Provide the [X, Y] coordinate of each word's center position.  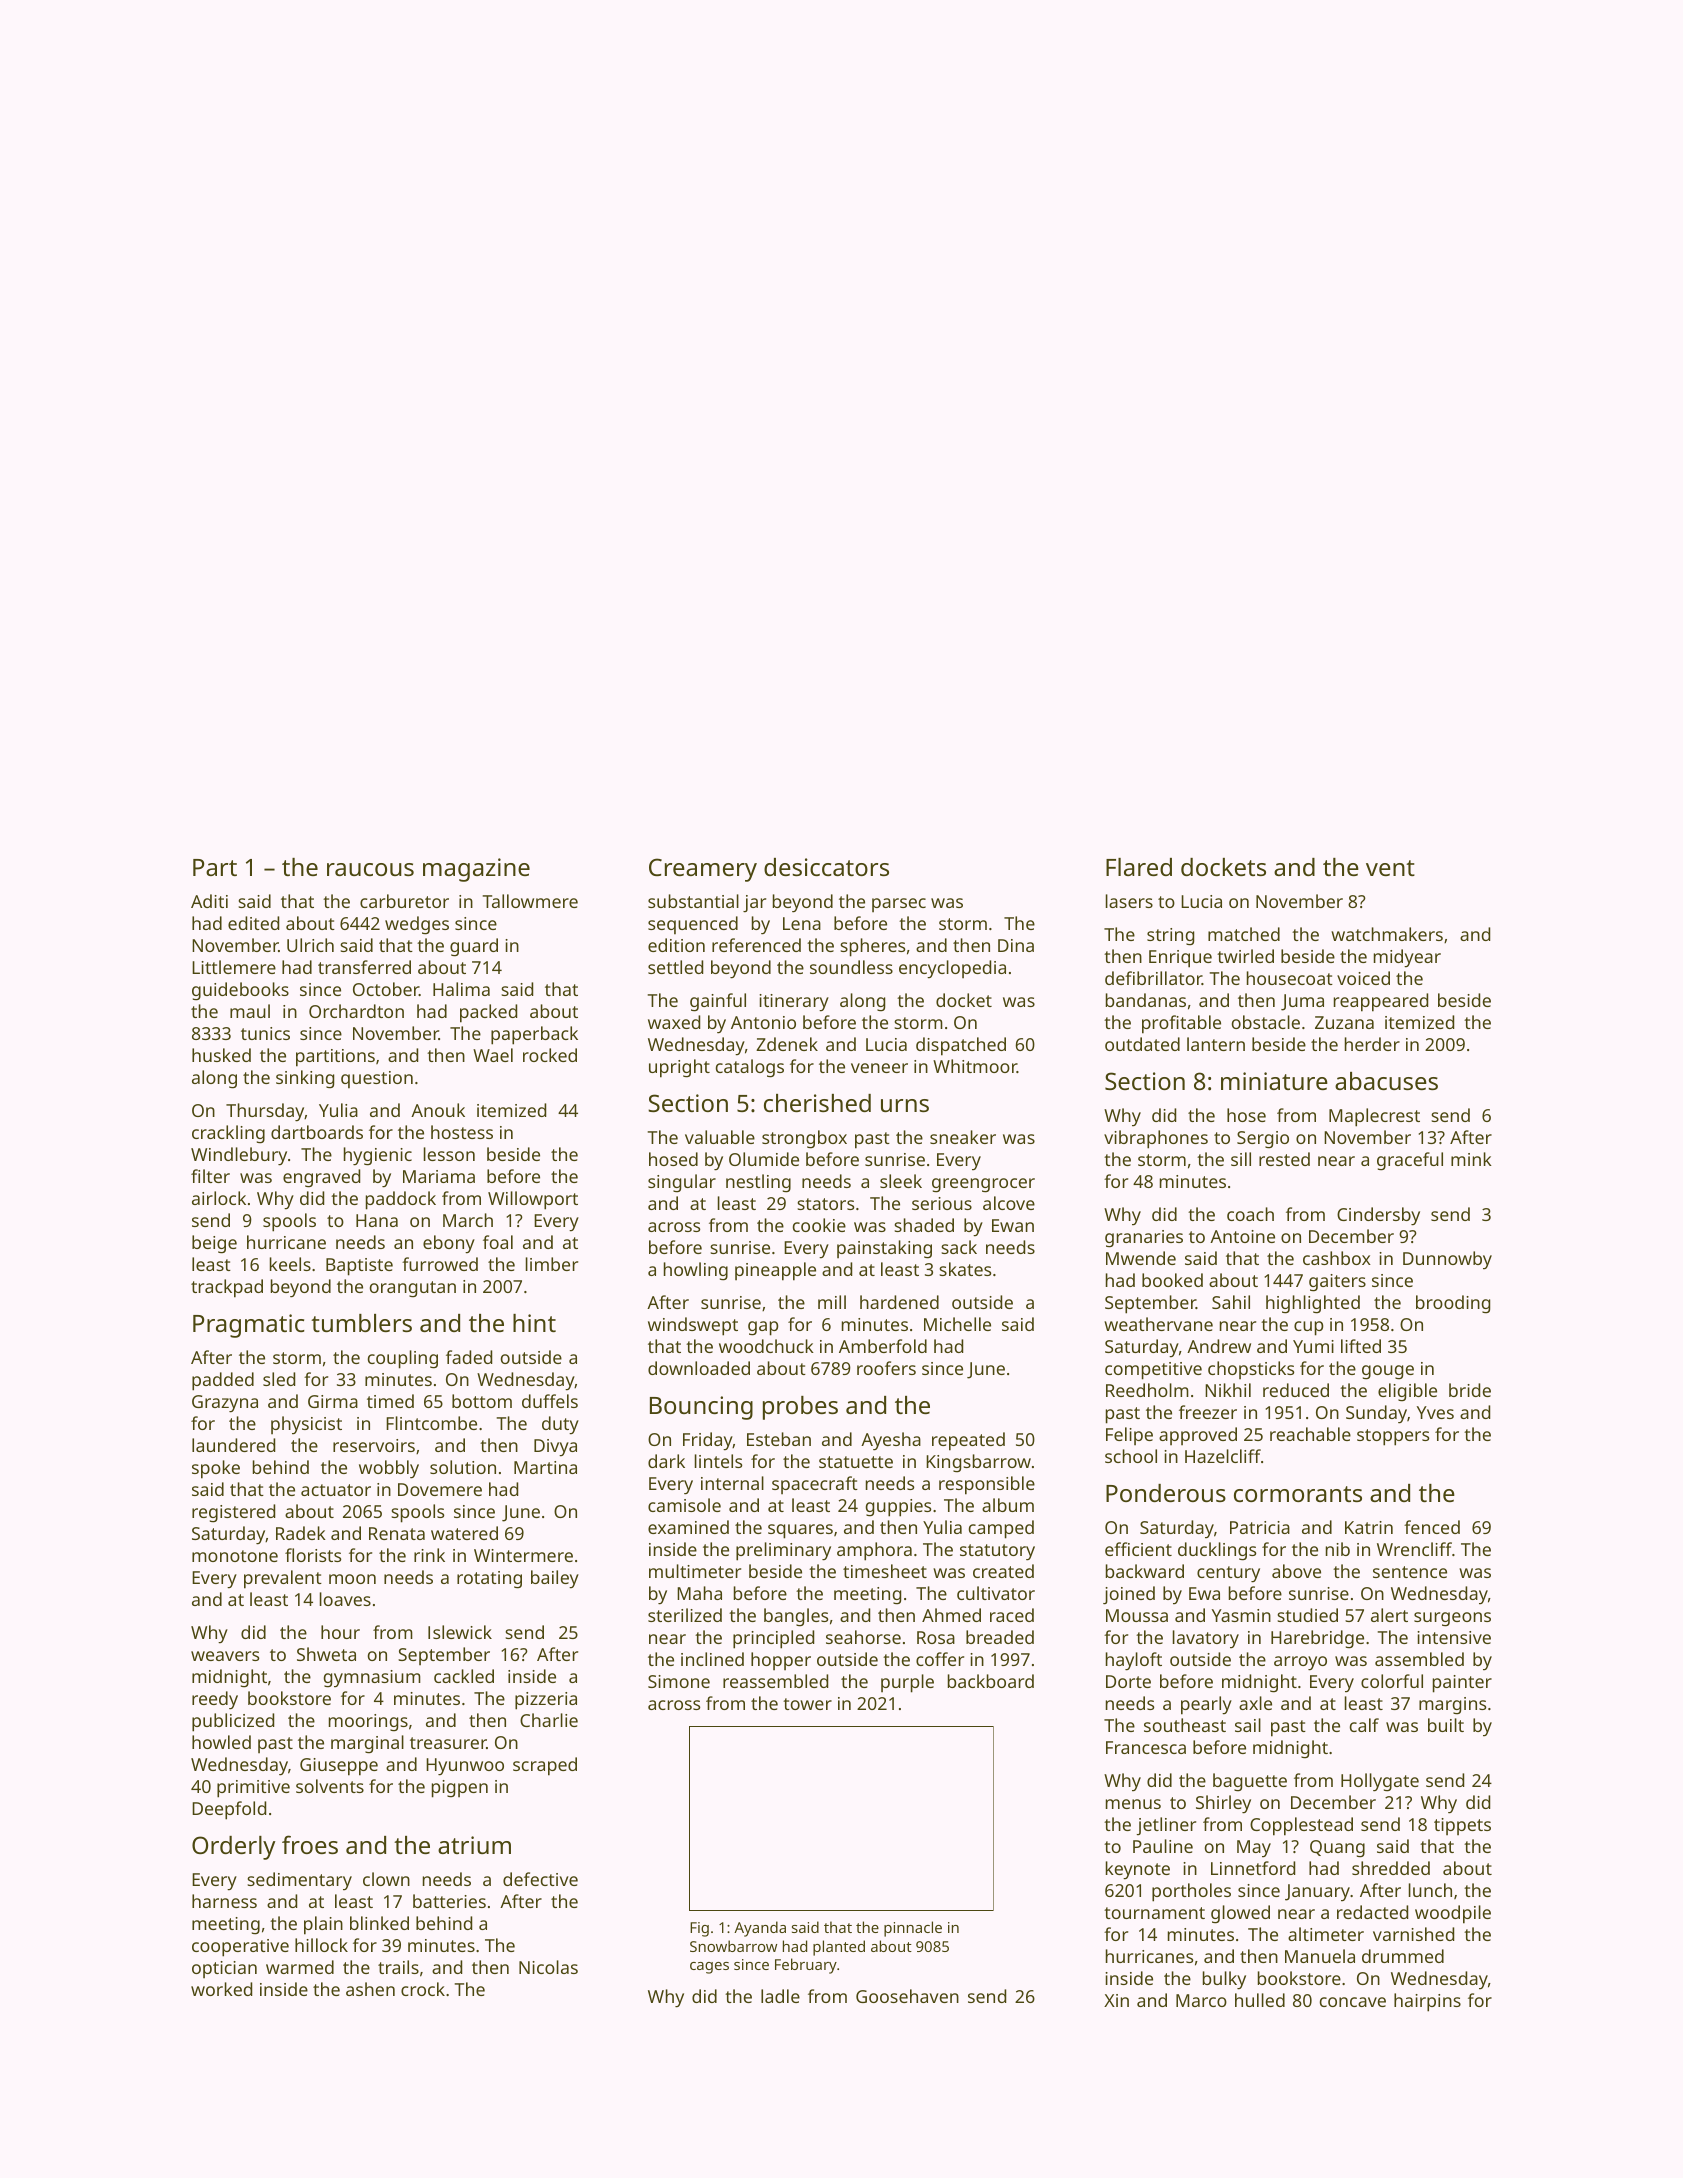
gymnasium [372, 1678]
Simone [679, 1681]
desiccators [826, 867]
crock [423, 1989]
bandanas [1146, 1000]
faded [469, 1357]
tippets [1462, 1826]
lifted [1361, 1346]
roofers [886, 1368]
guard [474, 947]
